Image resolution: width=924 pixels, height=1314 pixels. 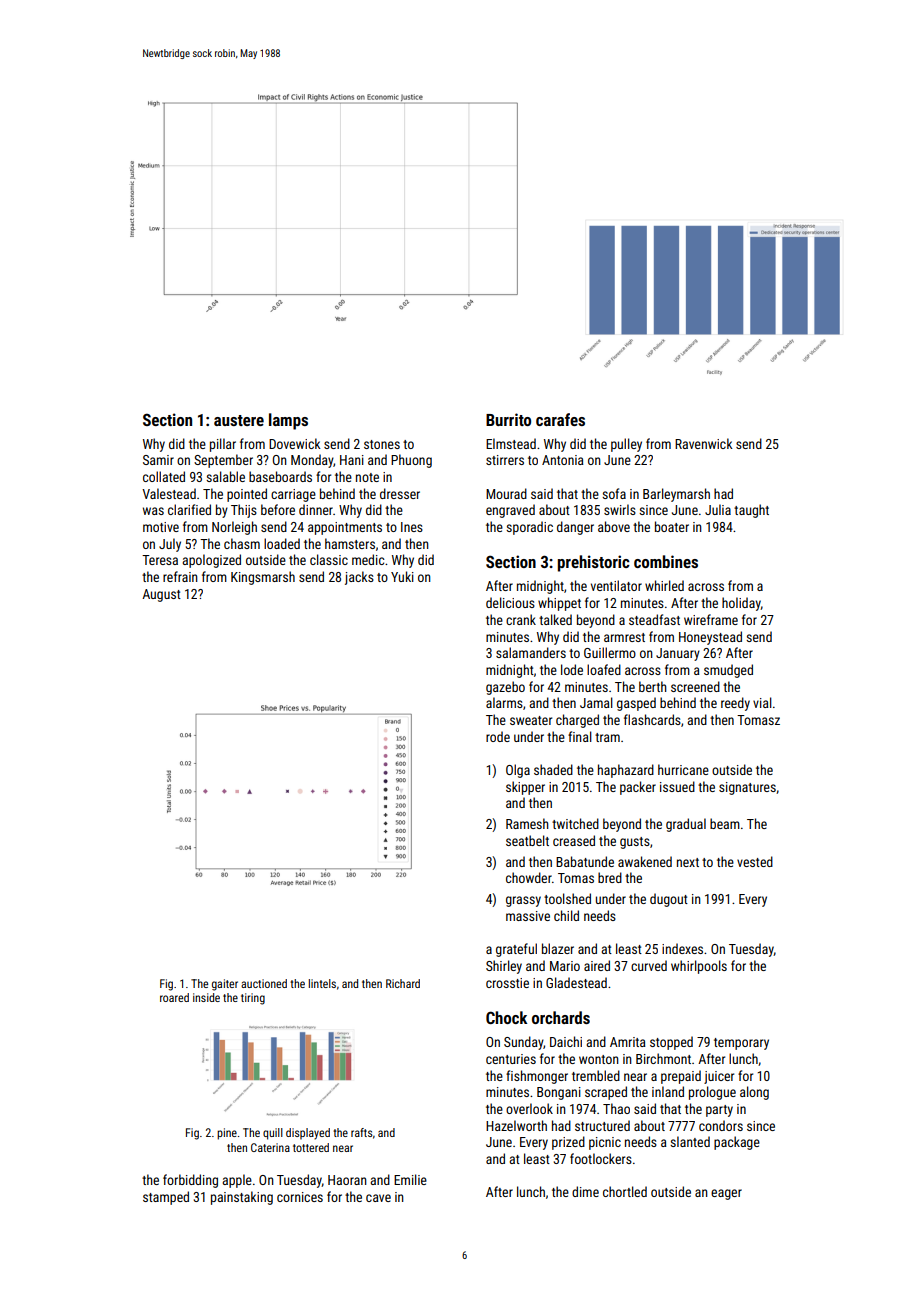 What do you see at coordinates (741, 1044) in the screenshot?
I see `temporary` at bounding box center [741, 1044].
